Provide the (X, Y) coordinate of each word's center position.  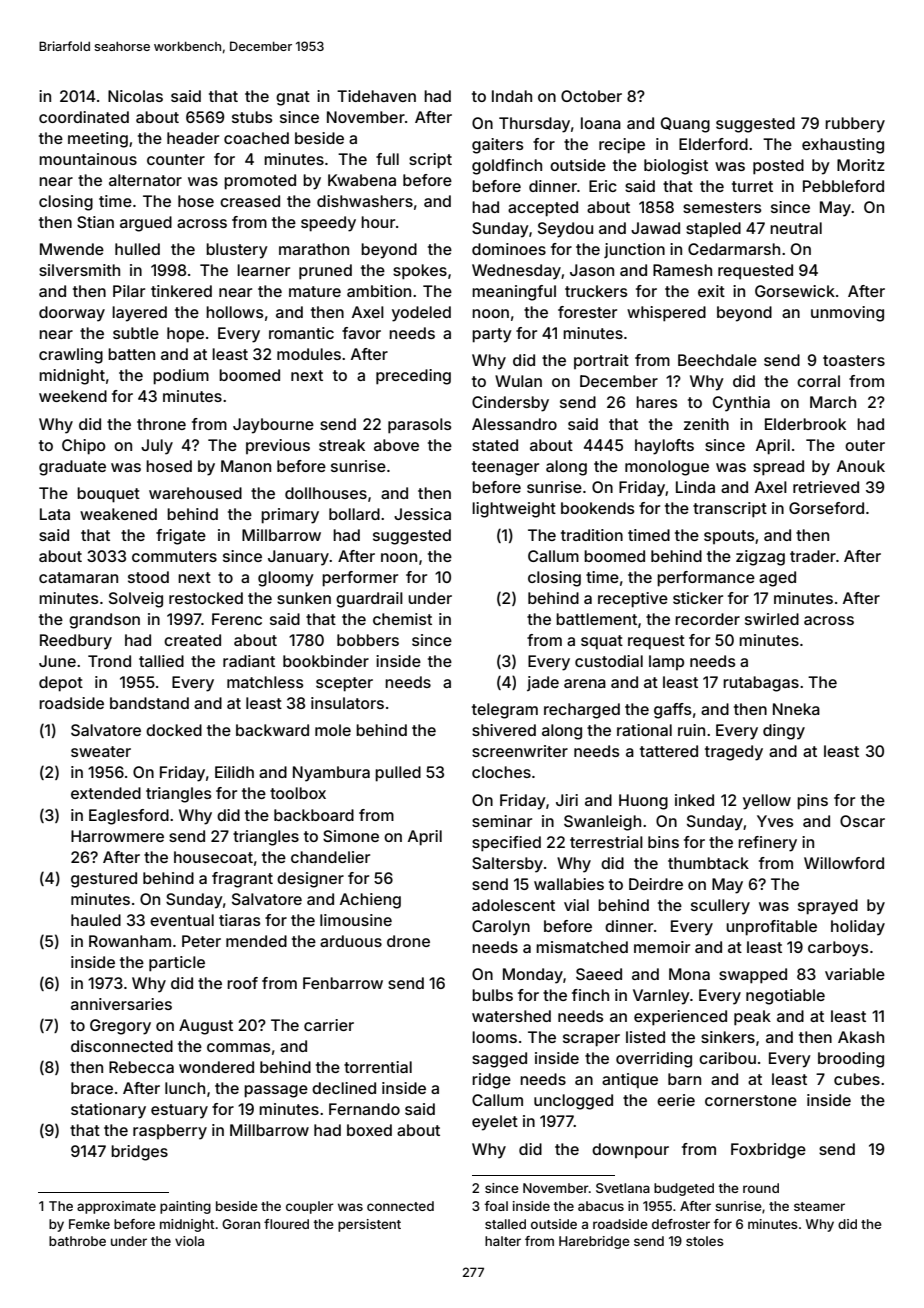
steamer (819, 1206)
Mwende (72, 249)
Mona (689, 974)
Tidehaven (376, 96)
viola (189, 1241)
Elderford (713, 144)
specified (506, 844)
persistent (369, 1225)
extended (106, 793)
